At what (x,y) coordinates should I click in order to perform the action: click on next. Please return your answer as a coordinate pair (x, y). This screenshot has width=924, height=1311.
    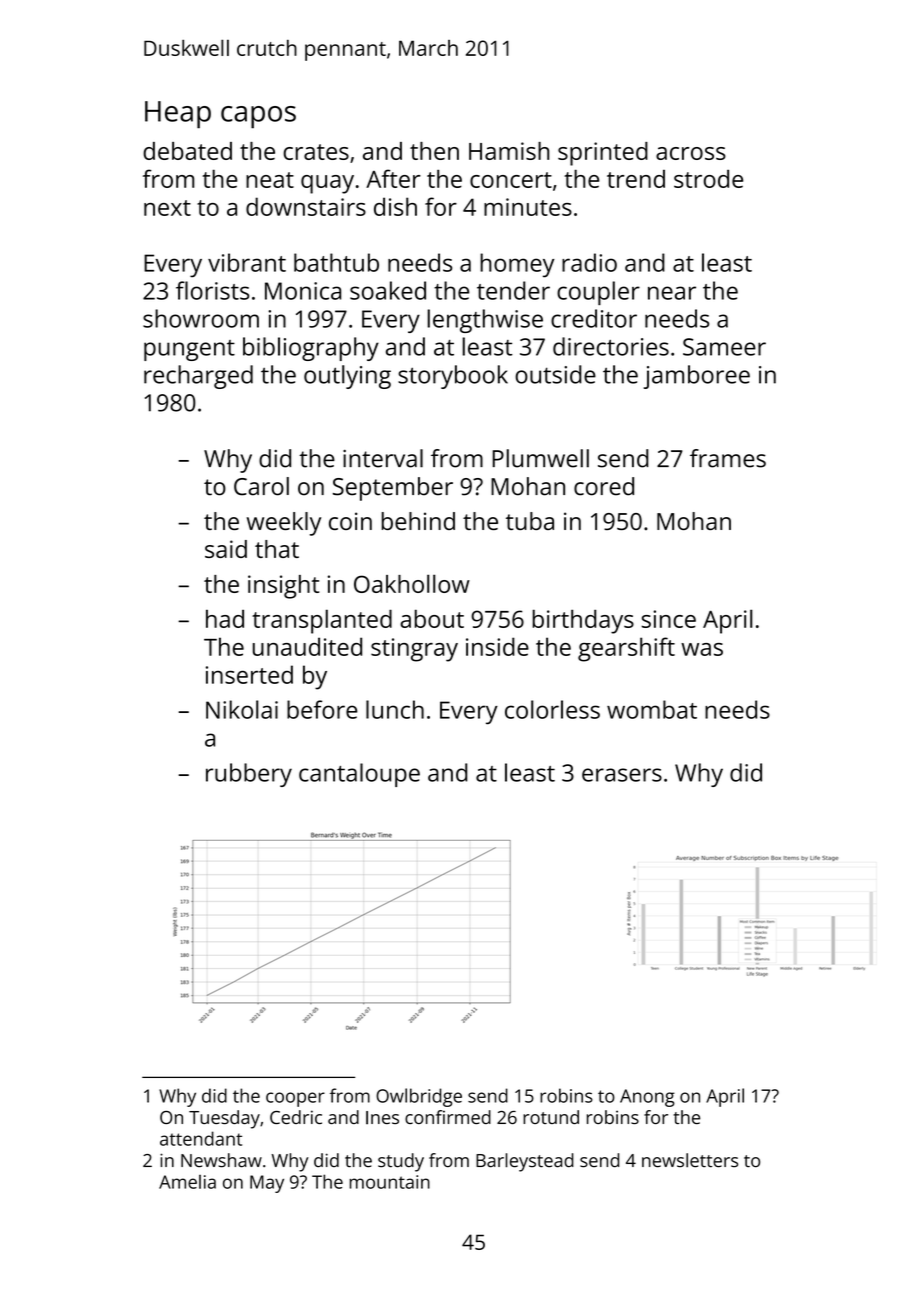
    Looking at the image, I should click on (167, 208).
